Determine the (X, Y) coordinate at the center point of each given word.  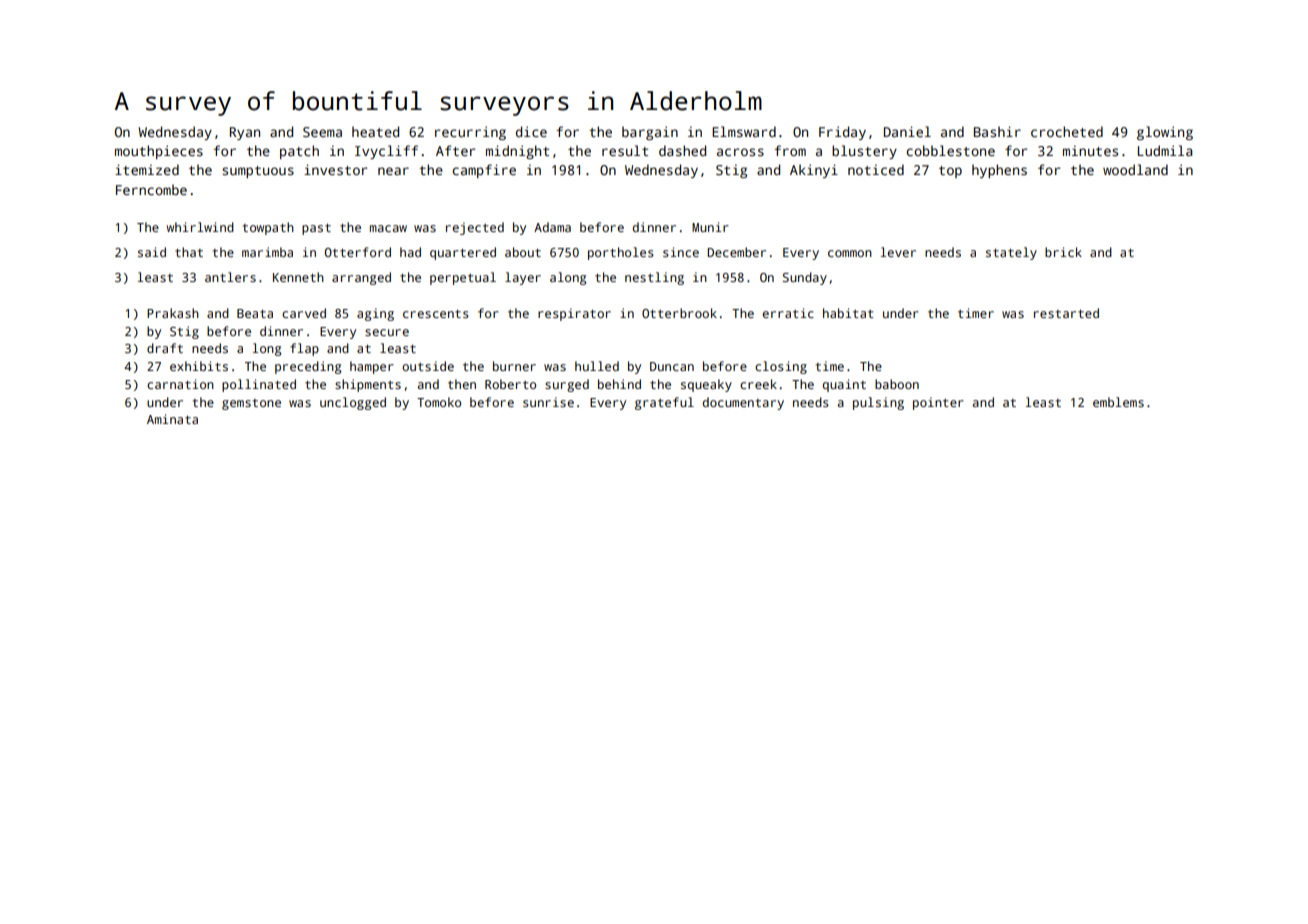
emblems (1118, 402)
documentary (743, 403)
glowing (1165, 133)
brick (1063, 252)
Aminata (172, 419)
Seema (322, 132)
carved (304, 313)
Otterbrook (679, 313)
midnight (517, 152)
